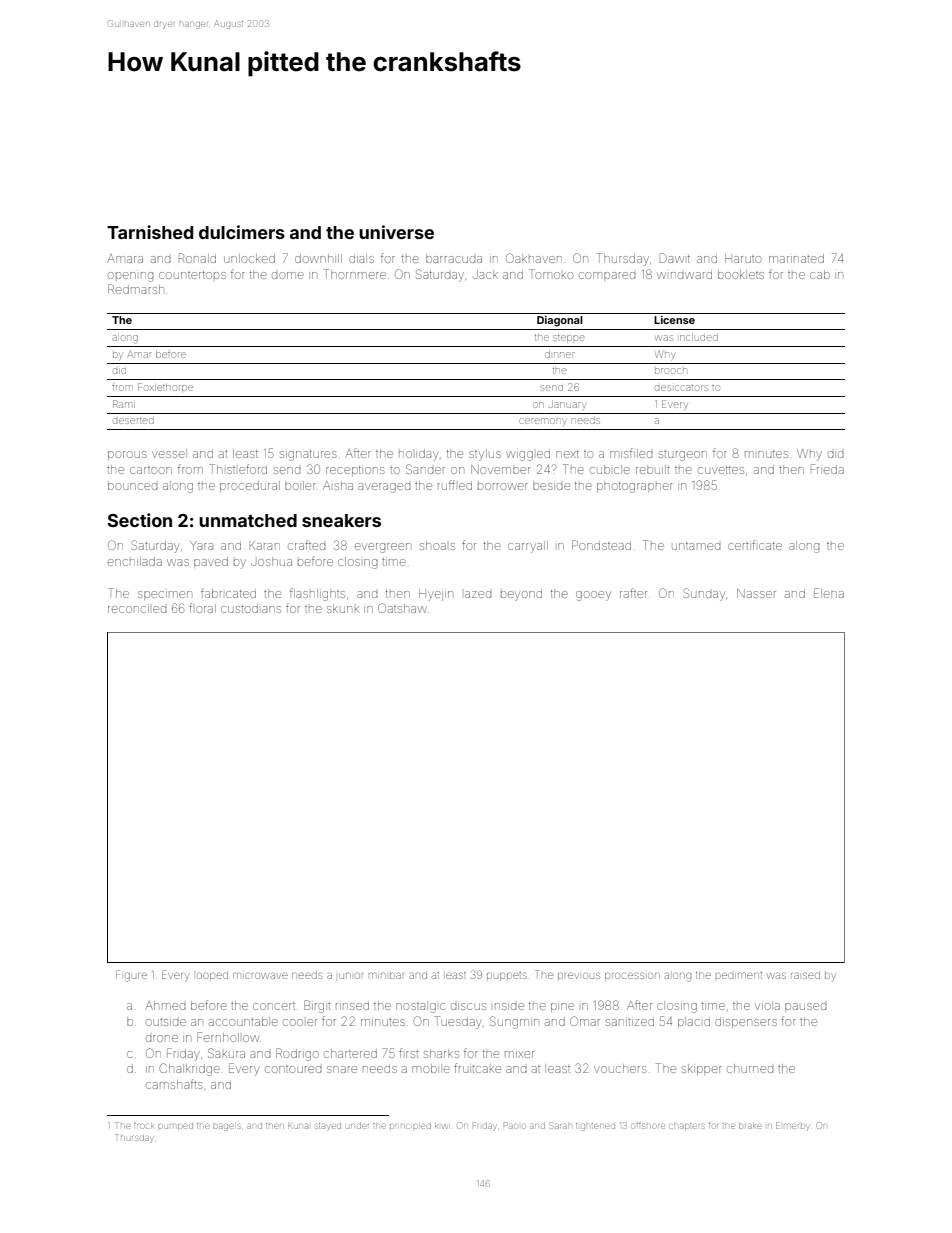 This screenshot has width=952, height=1233. Describe the element at coordinates (507, 976) in the screenshot. I see `puppets` at that location.
